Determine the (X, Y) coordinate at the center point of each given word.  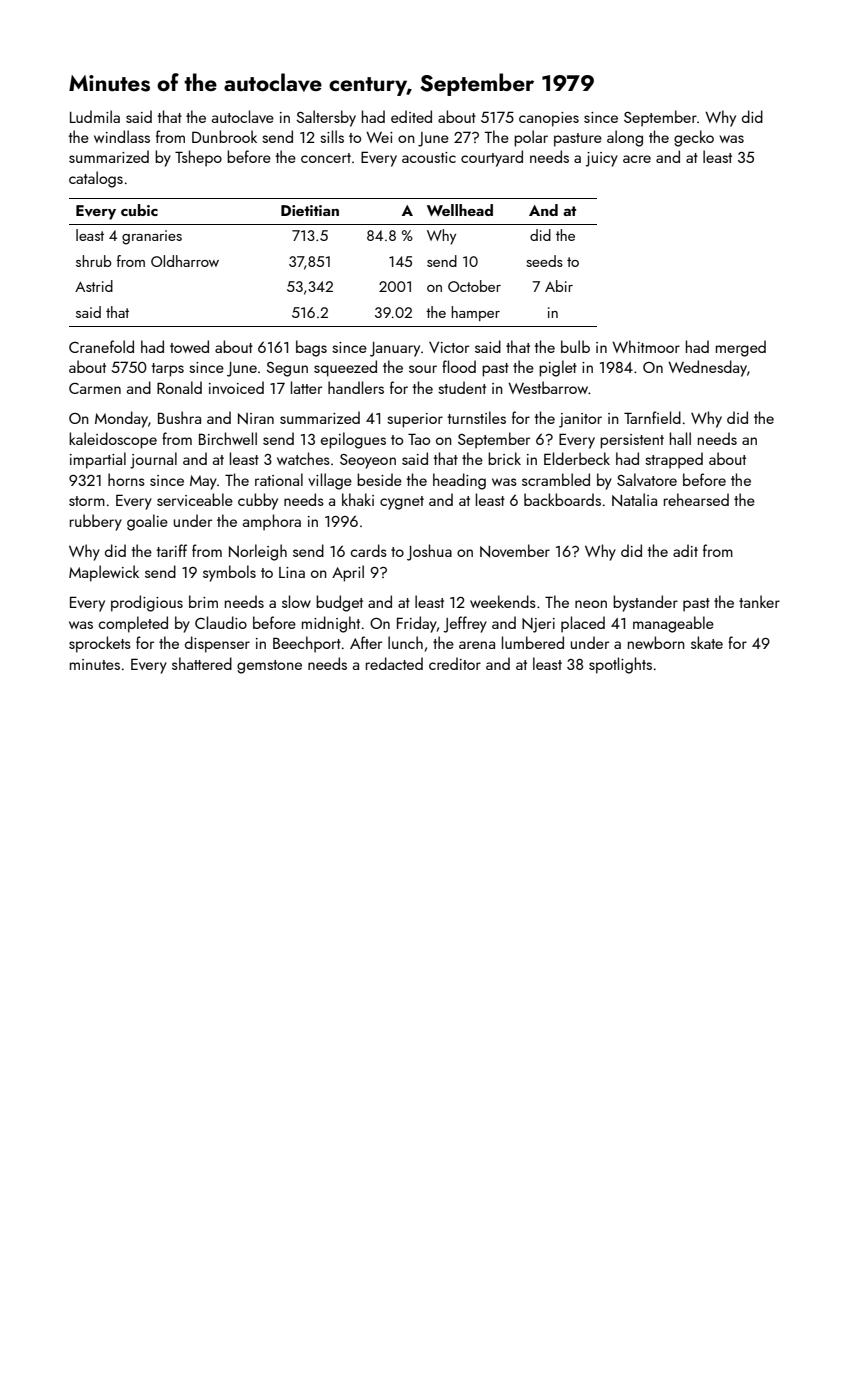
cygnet (402, 503)
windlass (122, 136)
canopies (549, 119)
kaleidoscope (113, 440)
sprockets (100, 644)
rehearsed (696, 499)
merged (741, 348)
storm (87, 501)
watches (303, 458)
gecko (694, 138)
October (474, 286)
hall (680, 438)
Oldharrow (185, 261)
